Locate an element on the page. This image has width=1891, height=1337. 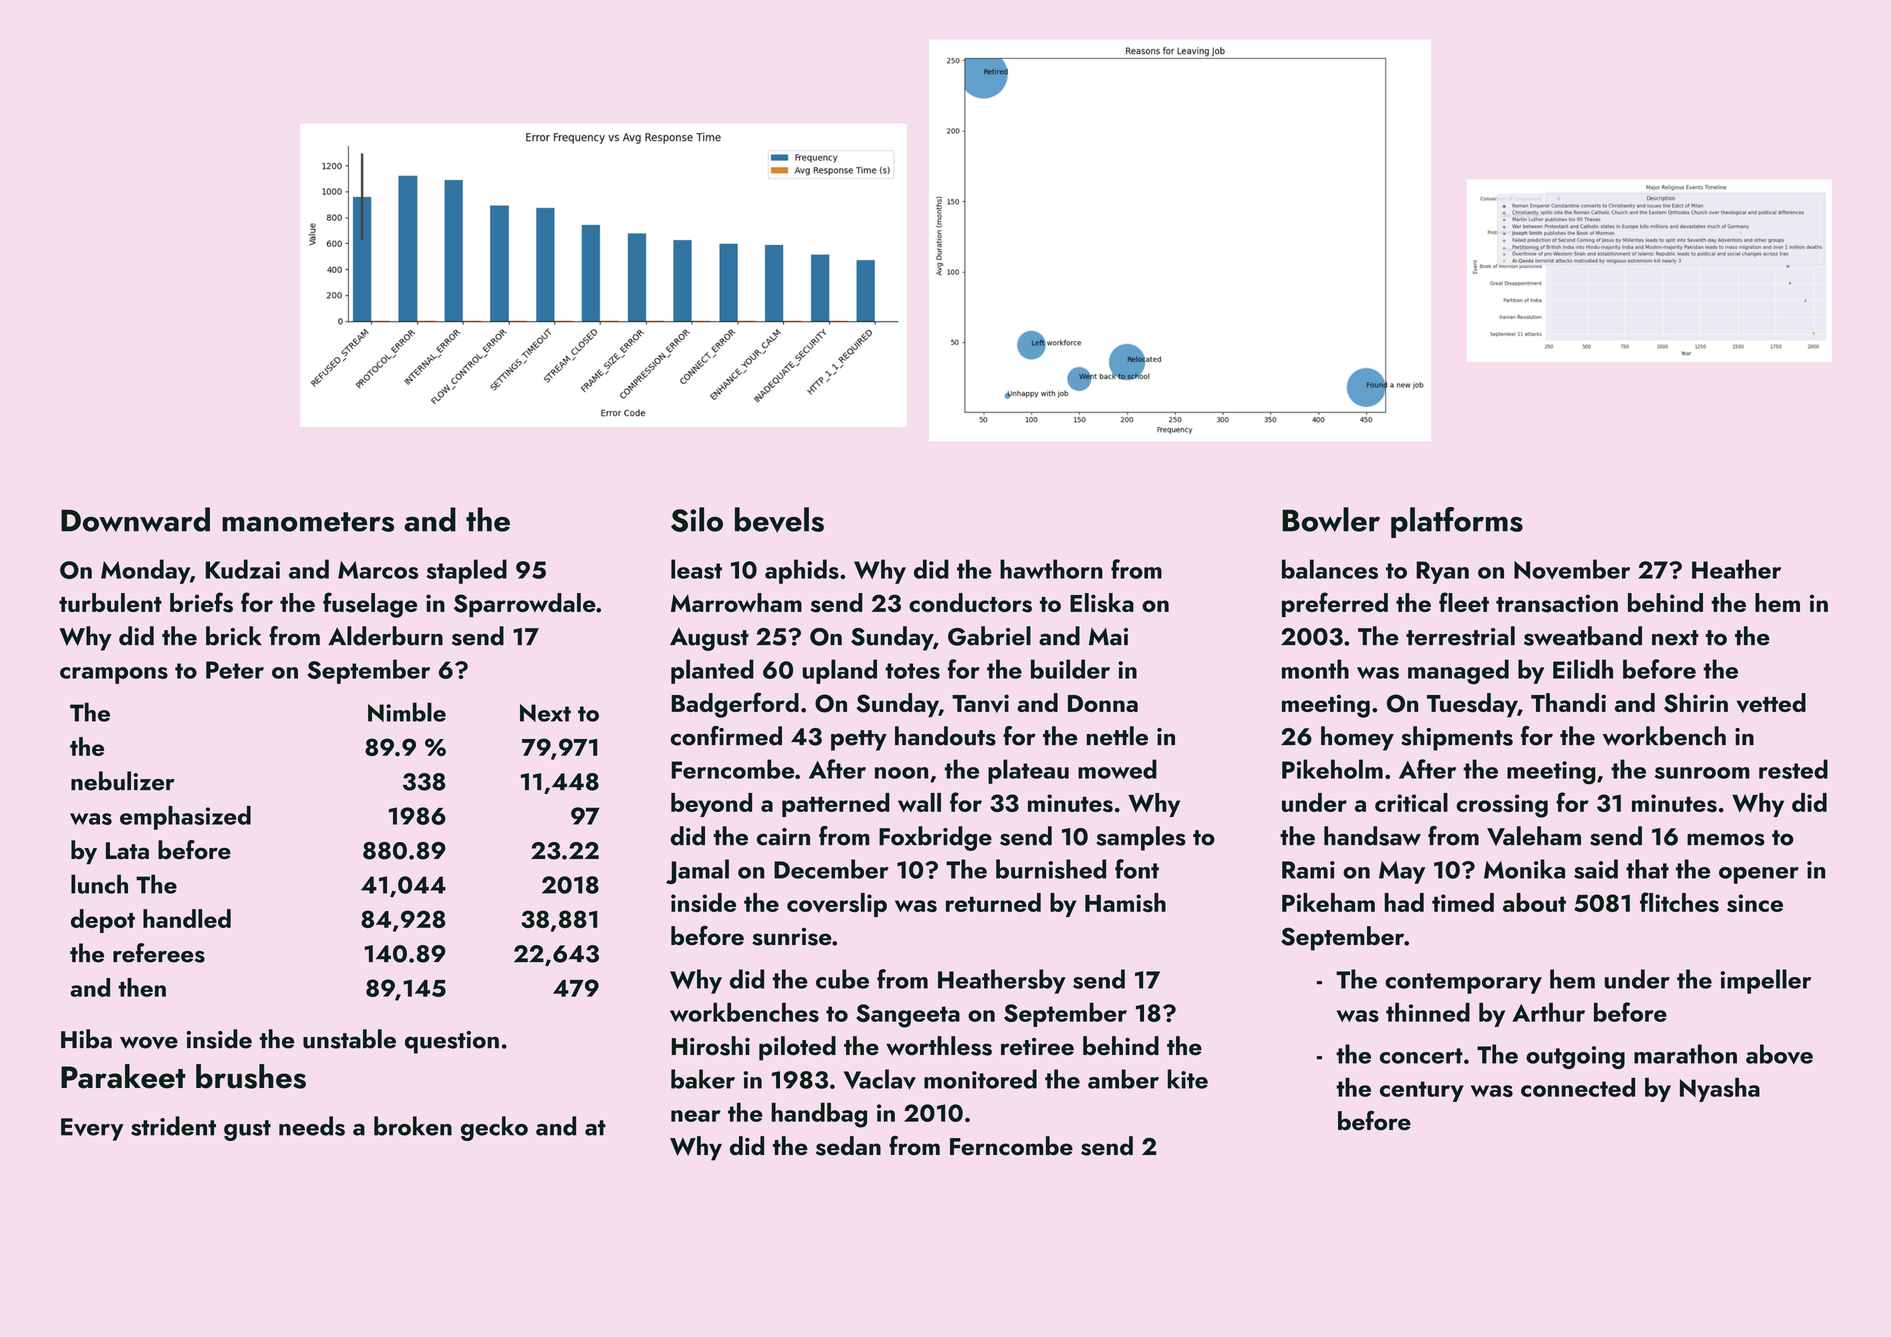
manometers is located at coordinates (308, 522).
